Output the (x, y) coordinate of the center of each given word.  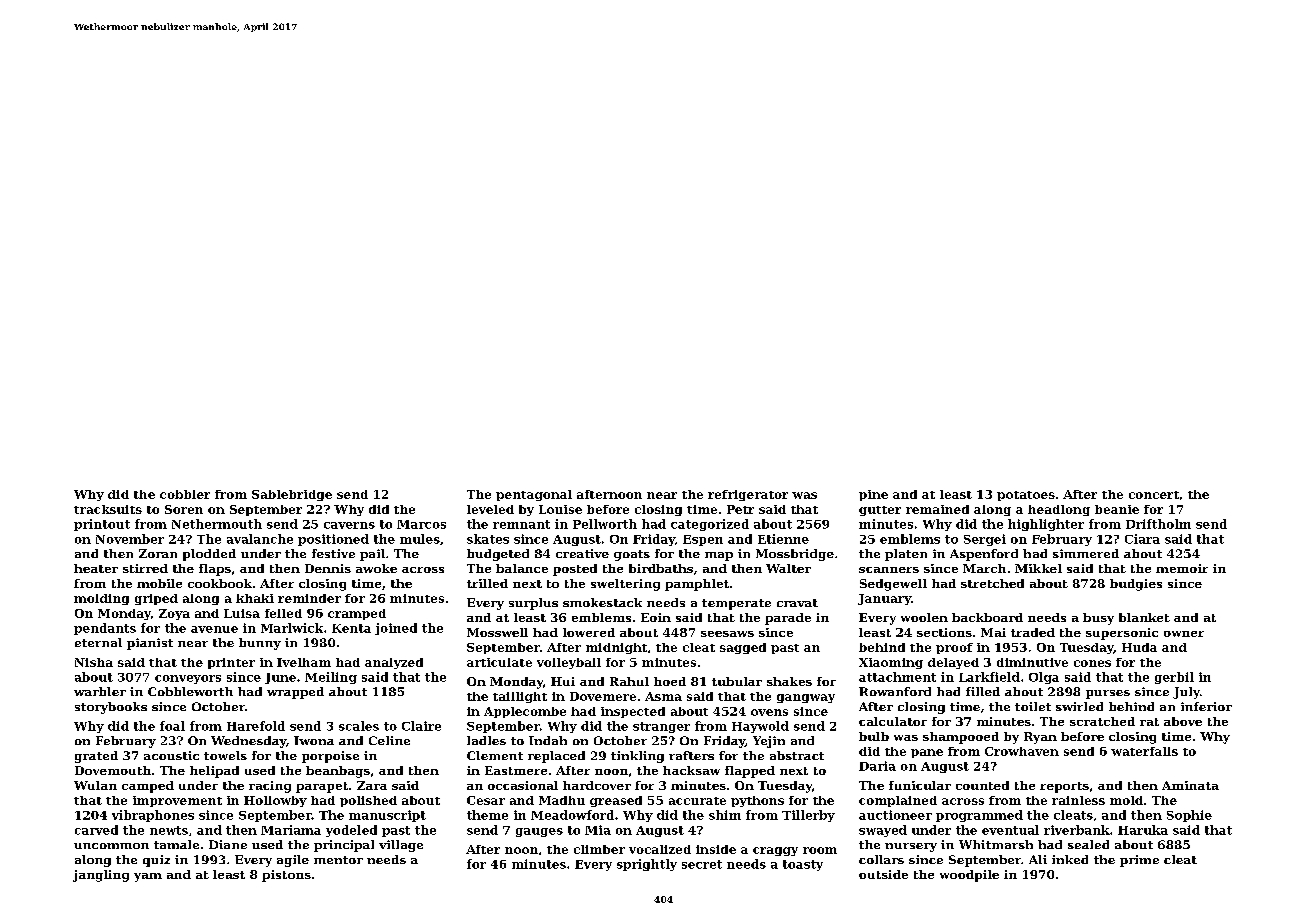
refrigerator (748, 495)
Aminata (1190, 785)
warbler (100, 691)
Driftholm (1158, 524)
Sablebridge (292, 495)
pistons (286, 876)
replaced (556, 757)
